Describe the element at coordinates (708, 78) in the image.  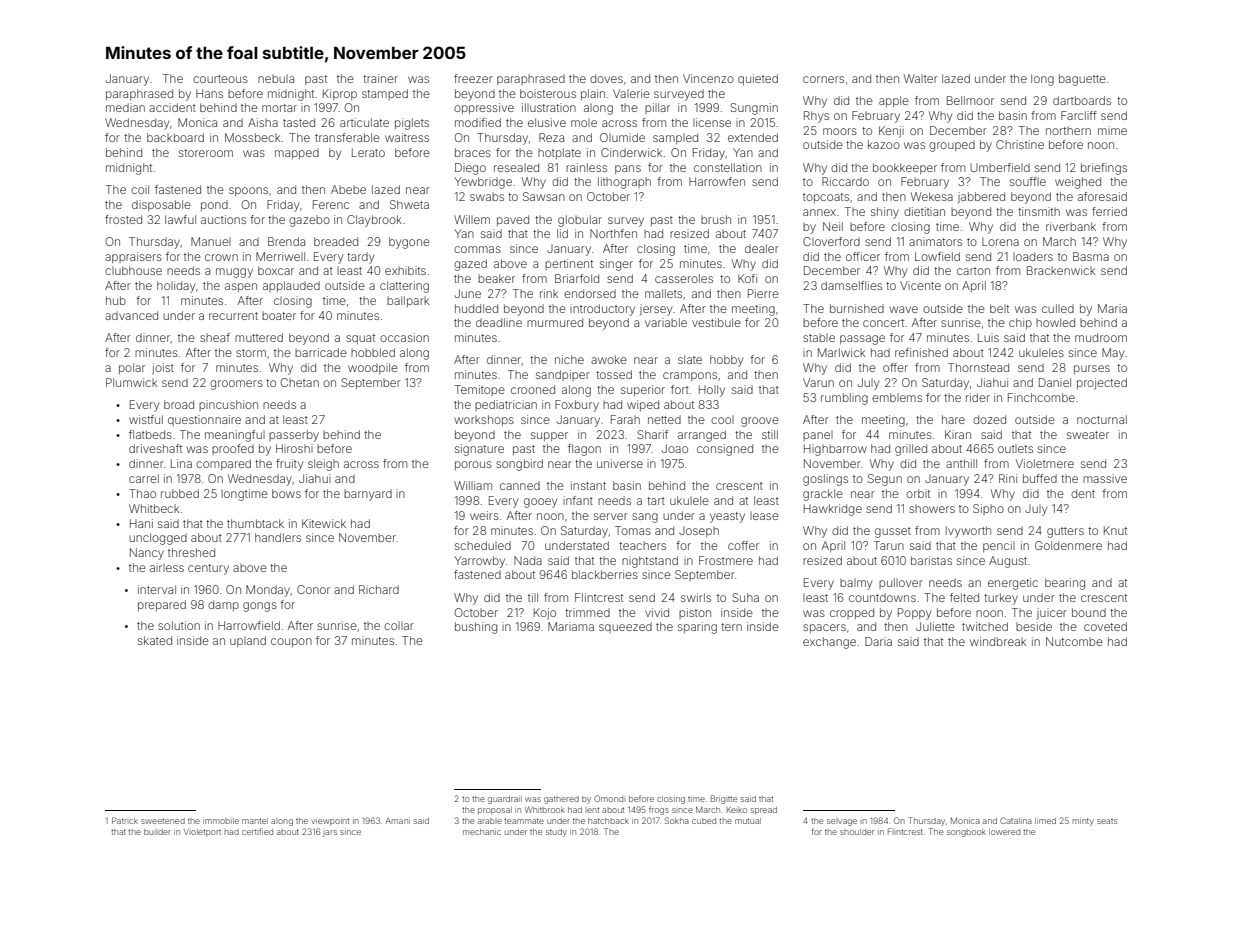
I see `Vincenzo` at that location.
